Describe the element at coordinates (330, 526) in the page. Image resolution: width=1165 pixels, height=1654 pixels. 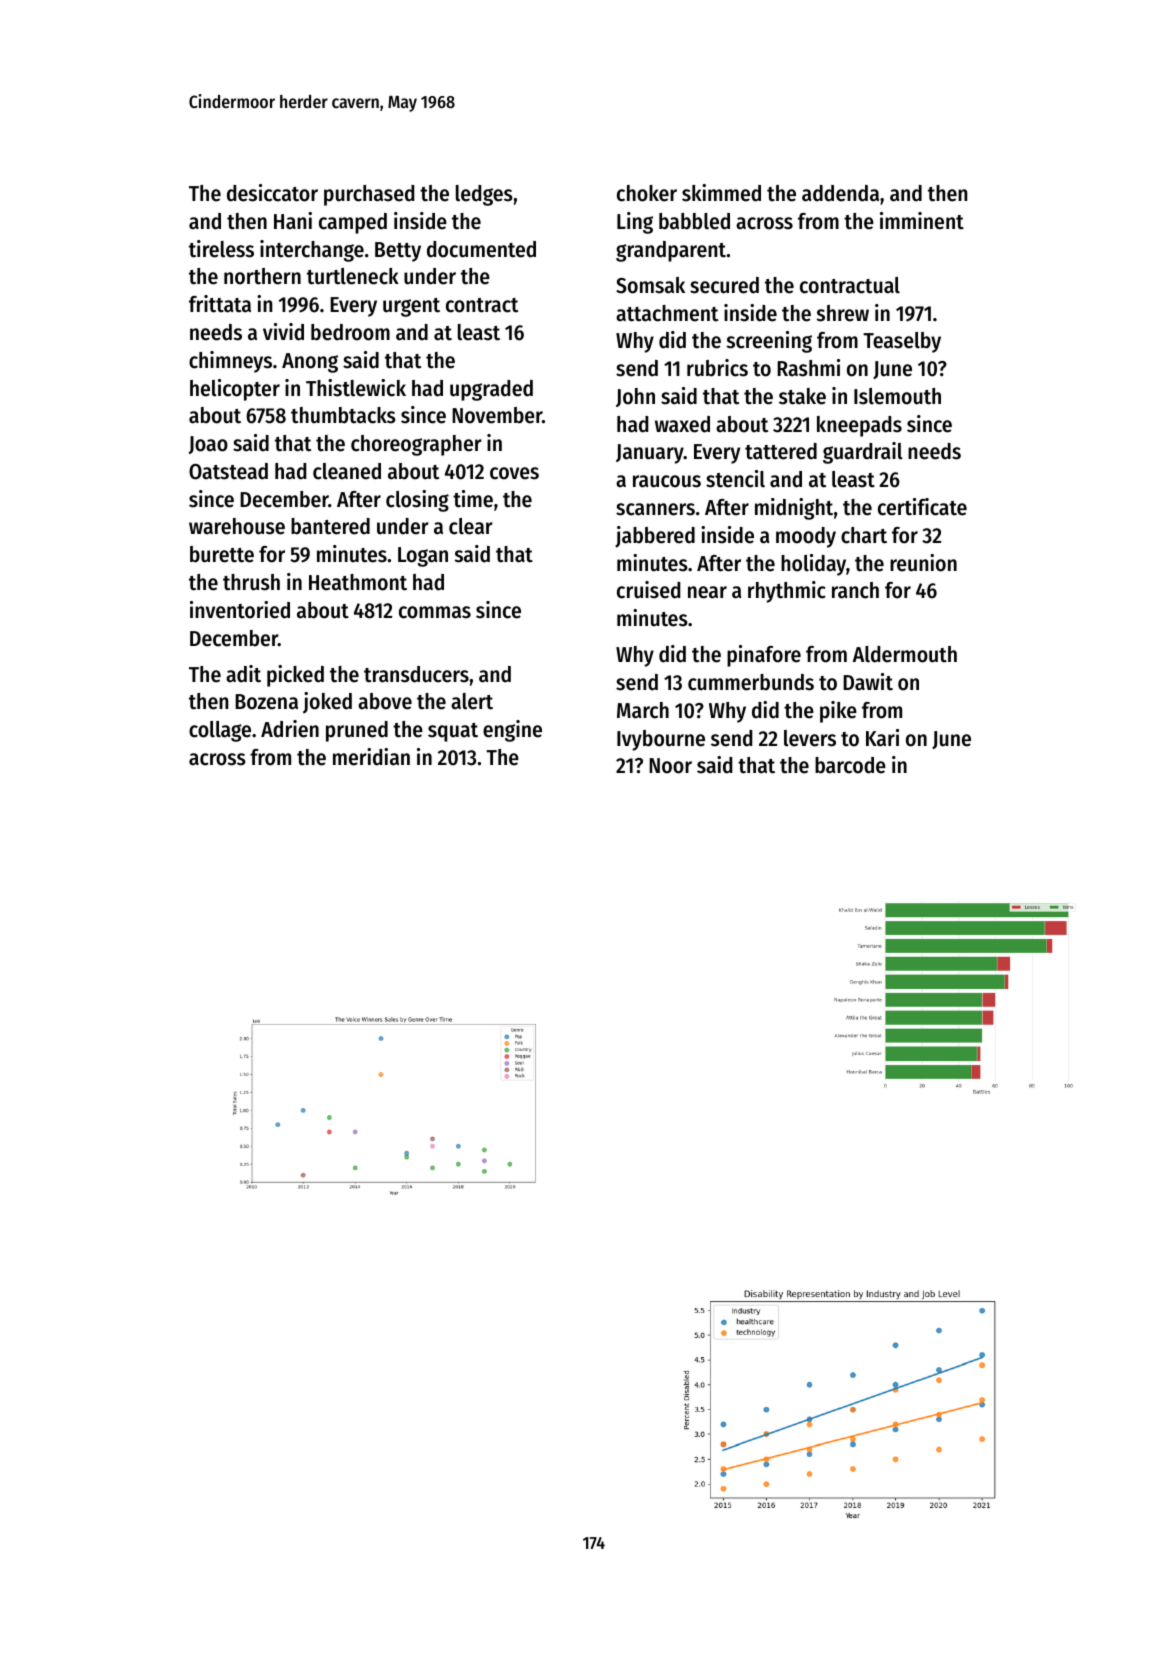
I see `bantered` at that location.
